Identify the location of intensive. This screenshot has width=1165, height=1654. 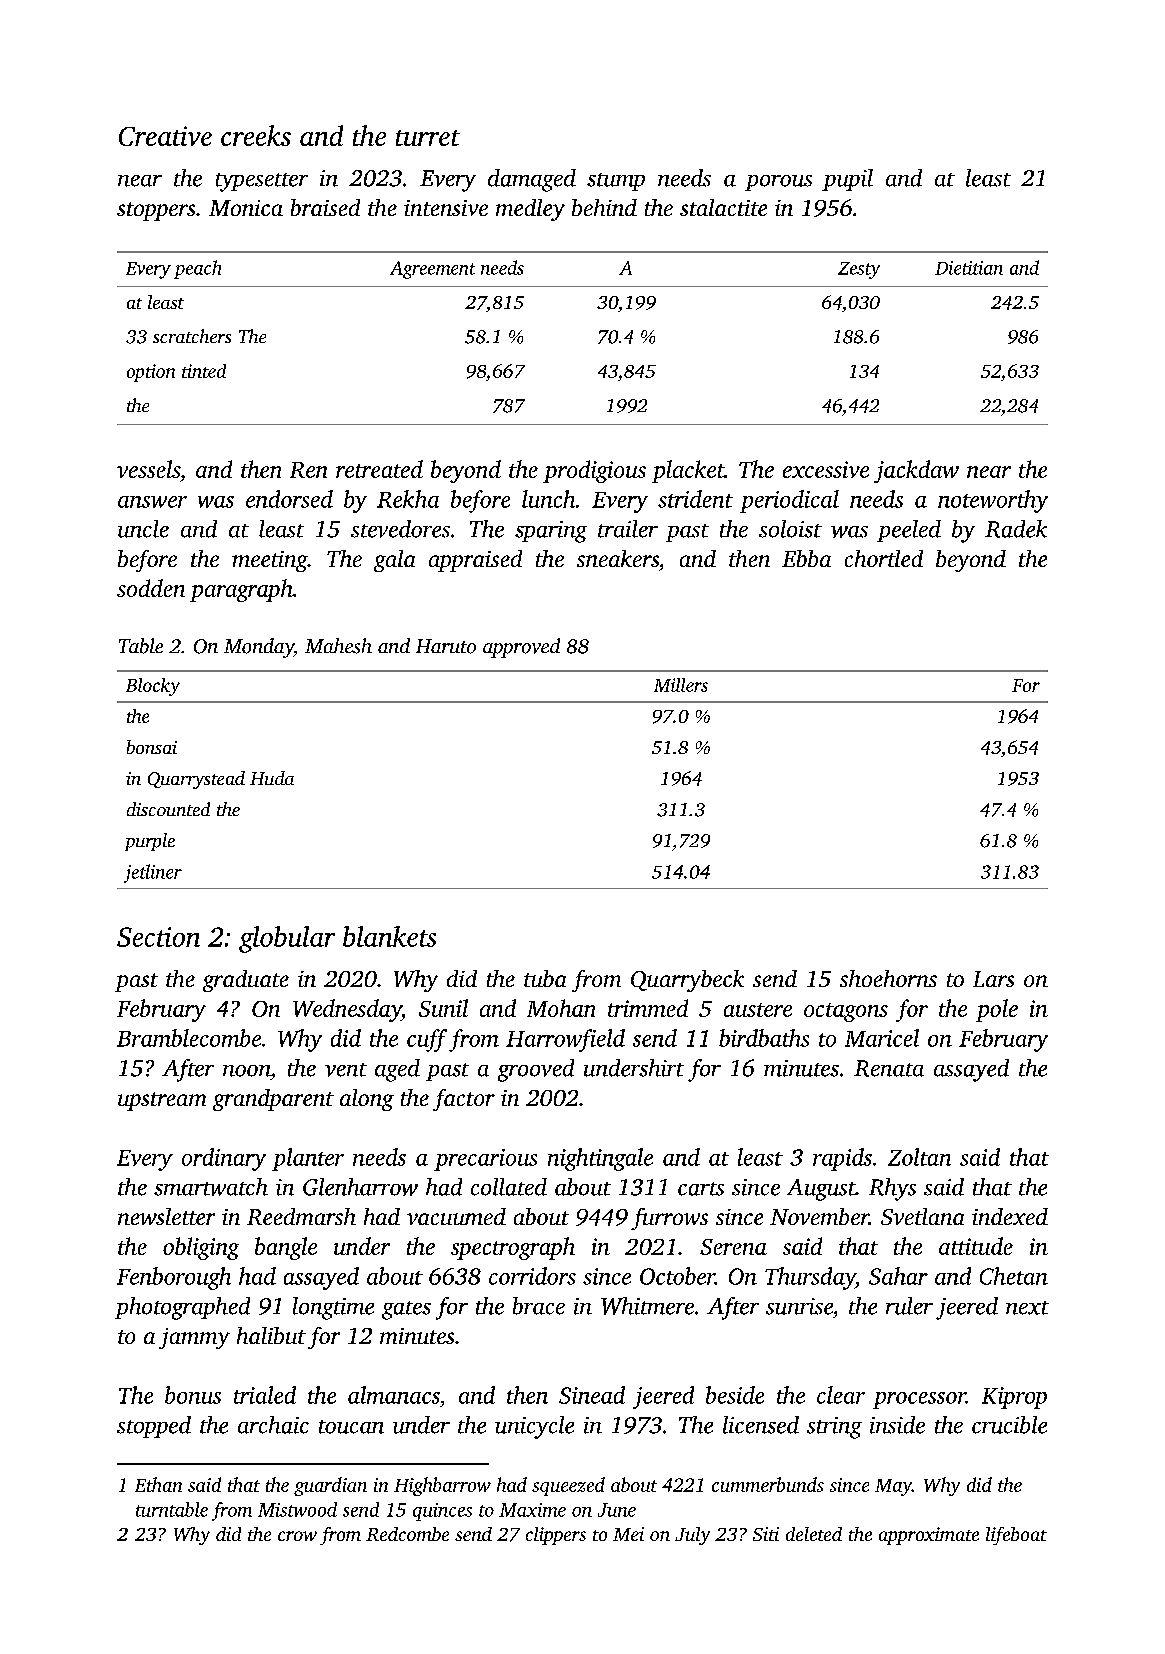
(446, 208).
